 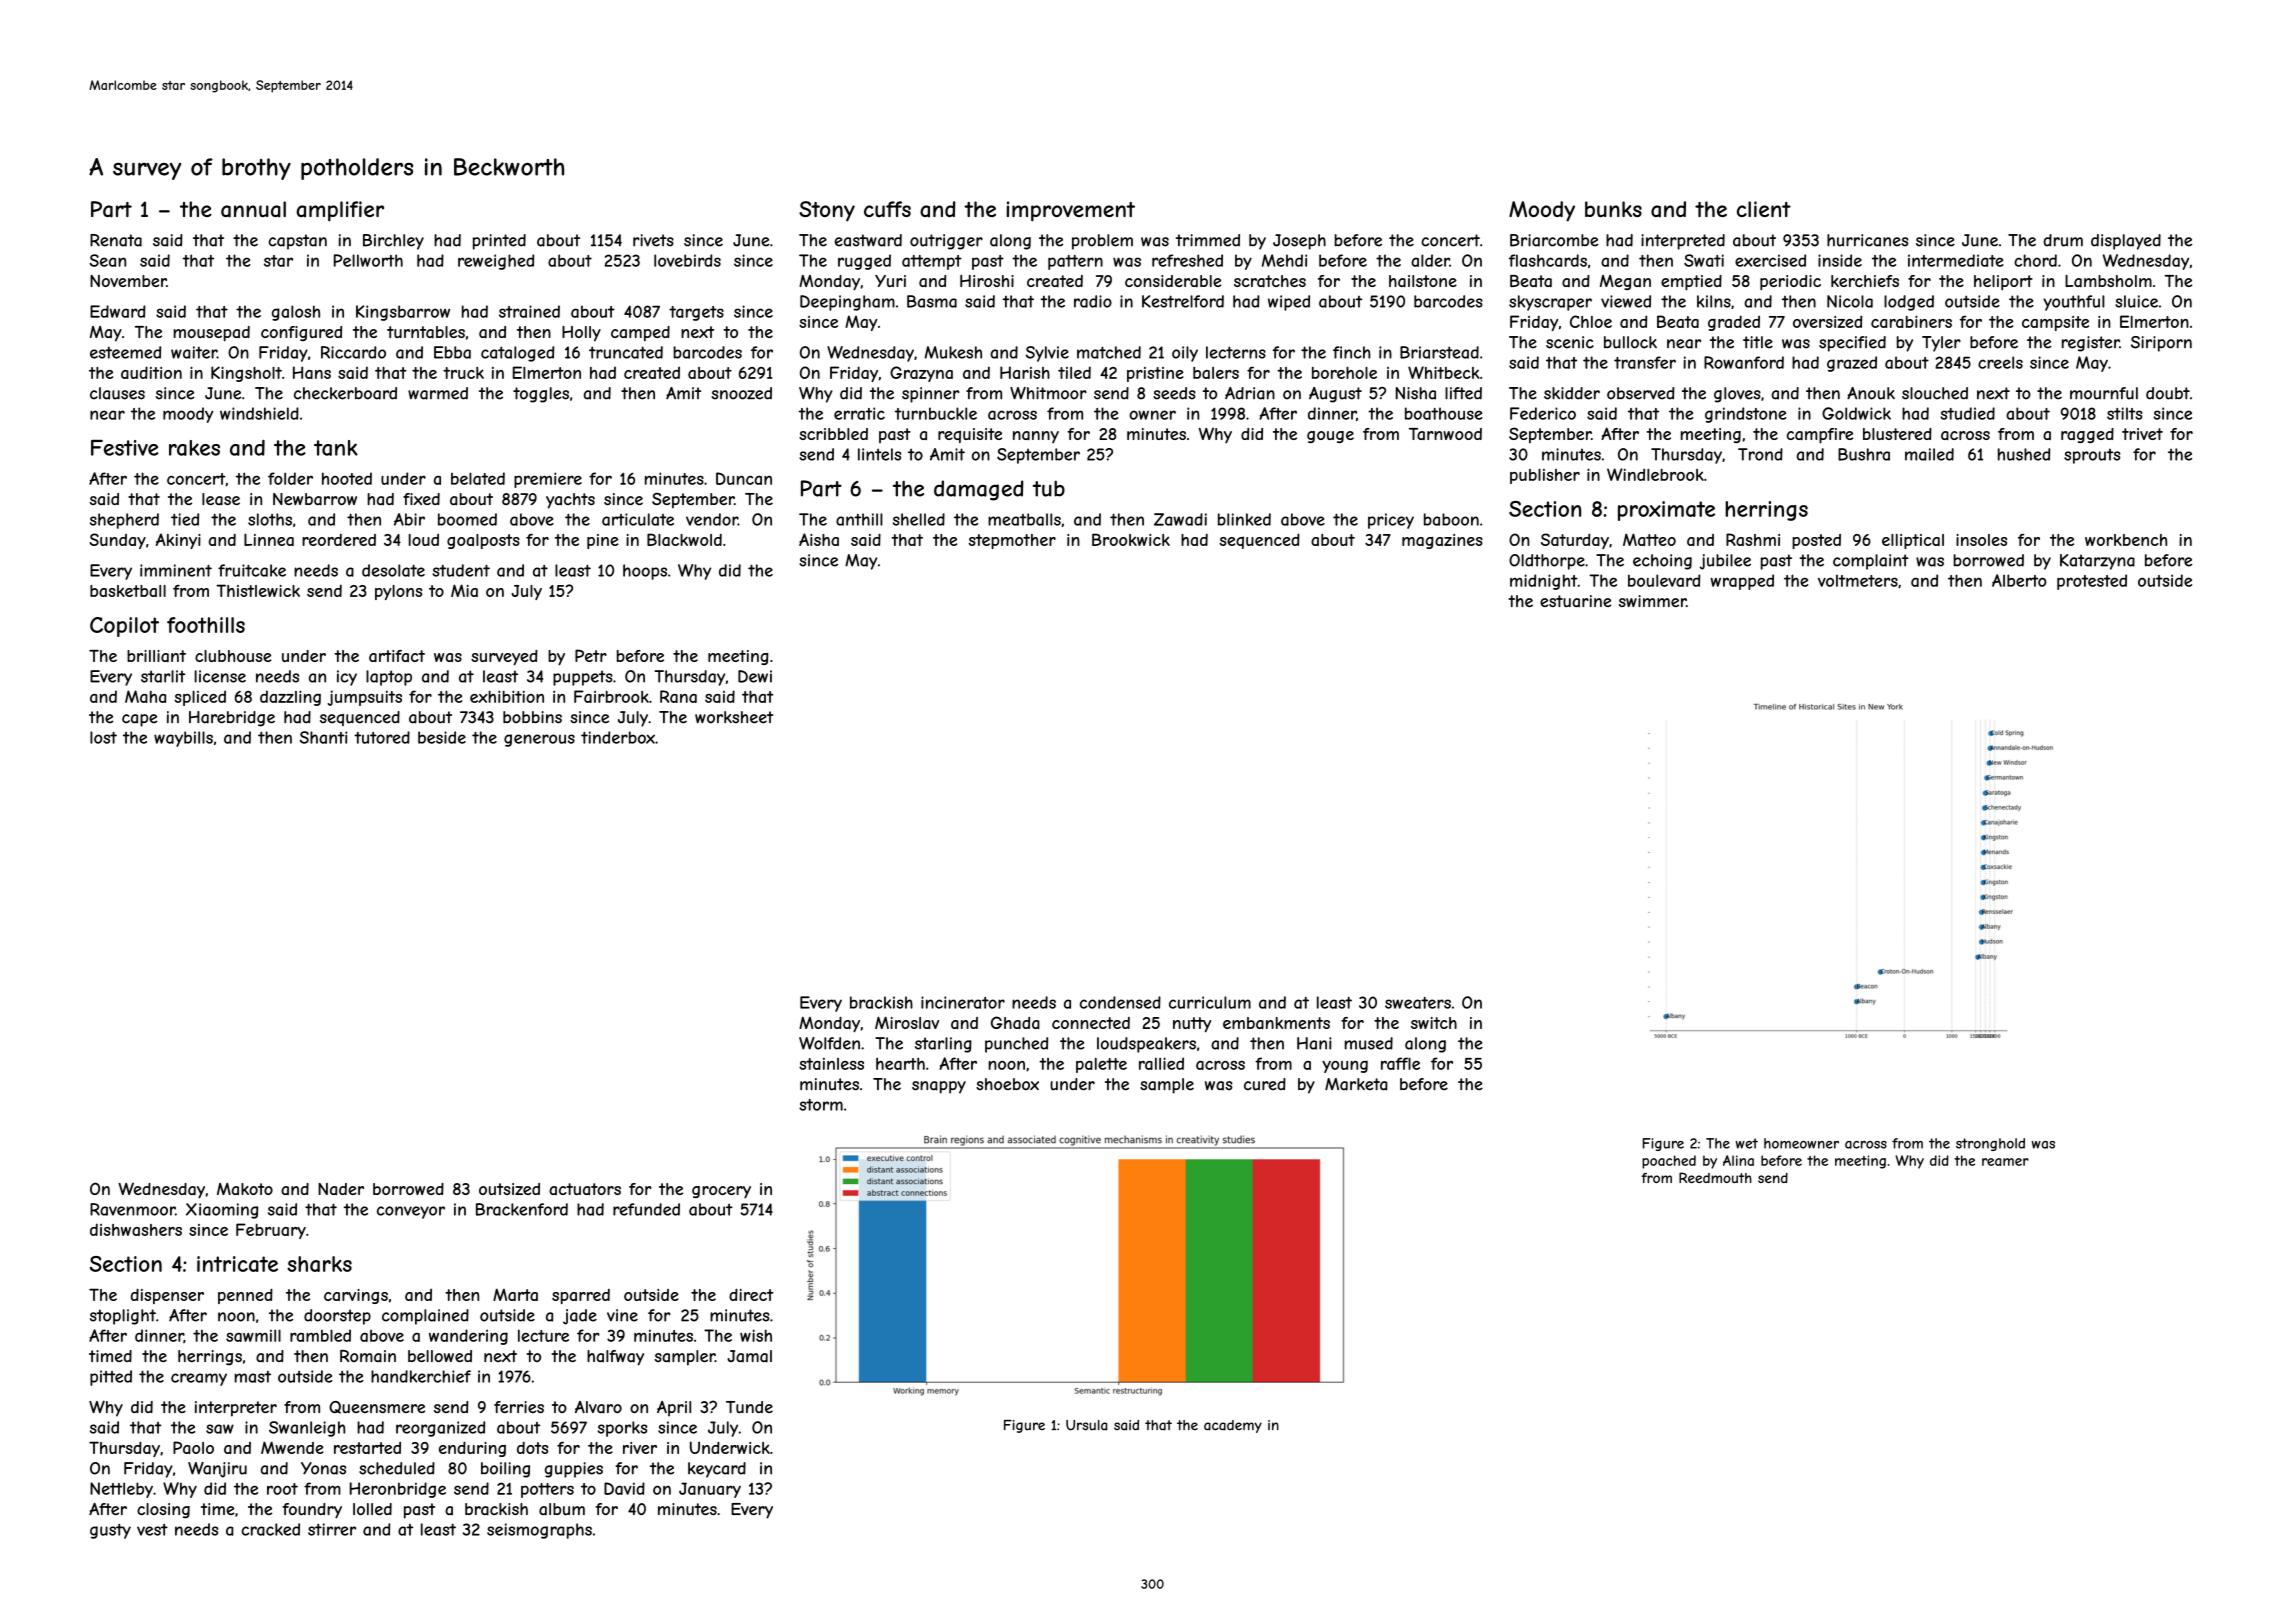 What do you see at coordinates (939, 1087) in the document?
I see `snappy` at bounding box center [939, 1087].
